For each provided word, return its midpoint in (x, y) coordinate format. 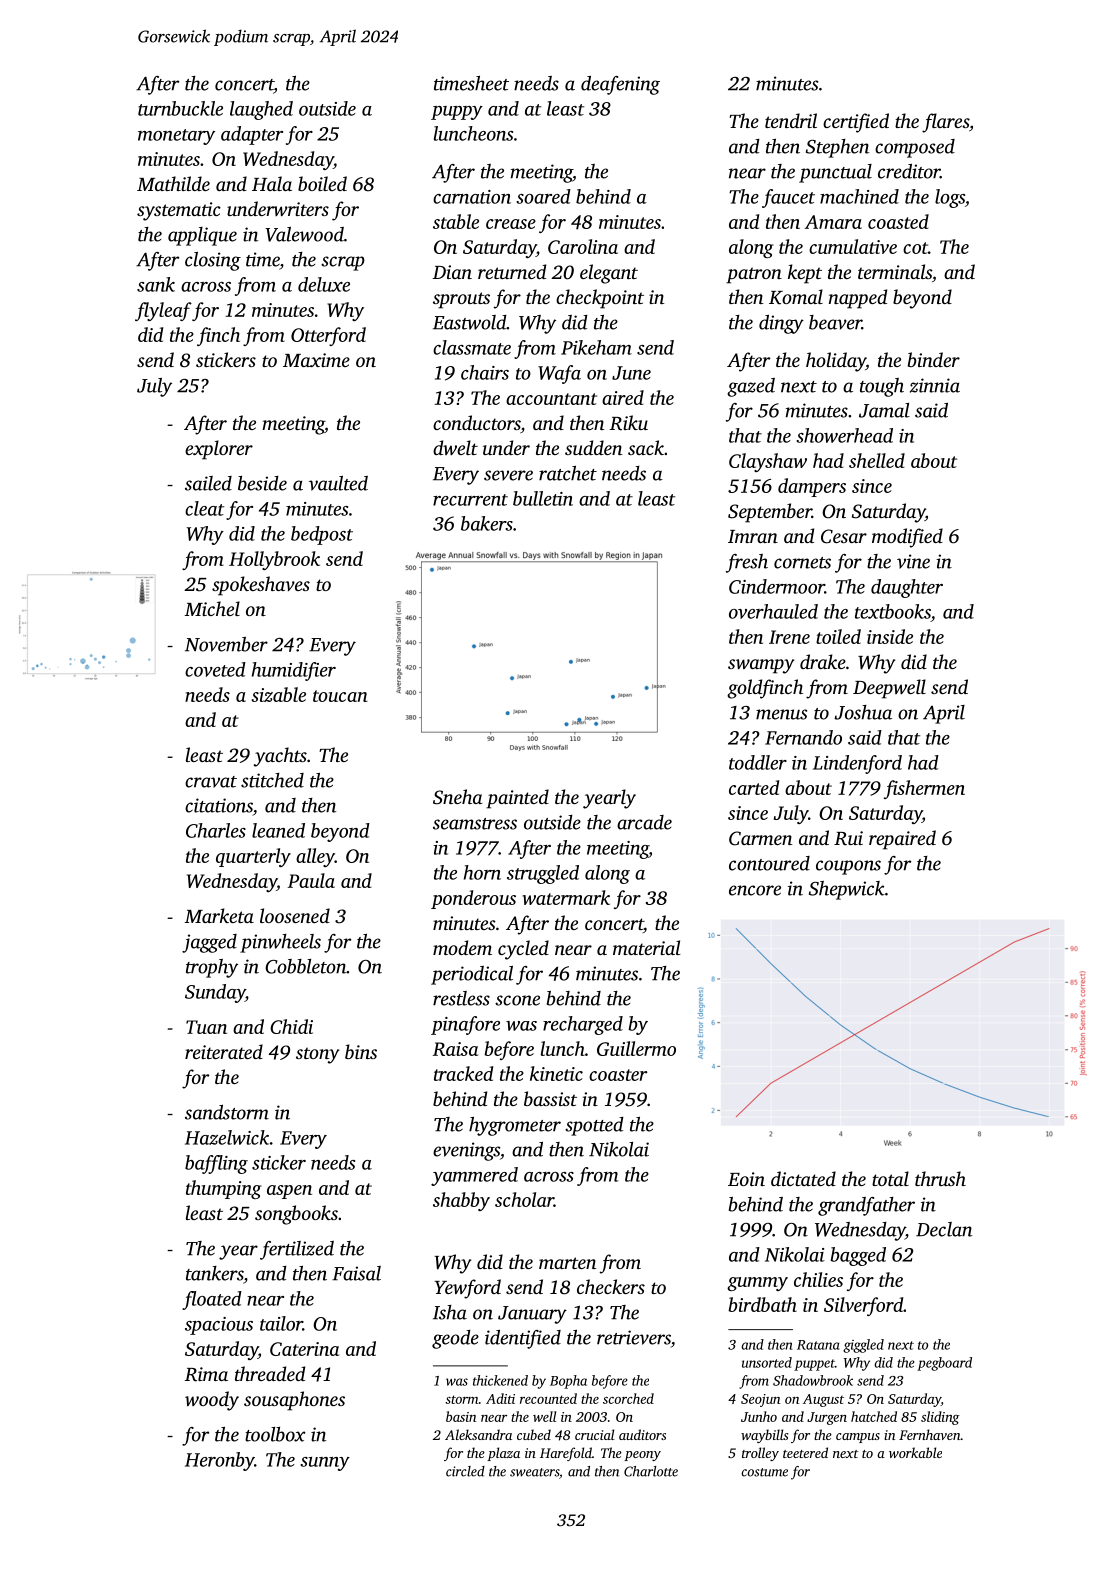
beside (262, 483)
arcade (644, 822)
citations (219, 805)
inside (890, 636)
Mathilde (173, 183)
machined (859, 196)
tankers (214, 1273)
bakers (487, 523)
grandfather (866, 1206)
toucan (340, 696)
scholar (524, 1199)
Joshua (863, 712)
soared (543, 196)
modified (907, 538)
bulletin (543, 498)
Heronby (220, 1461)
